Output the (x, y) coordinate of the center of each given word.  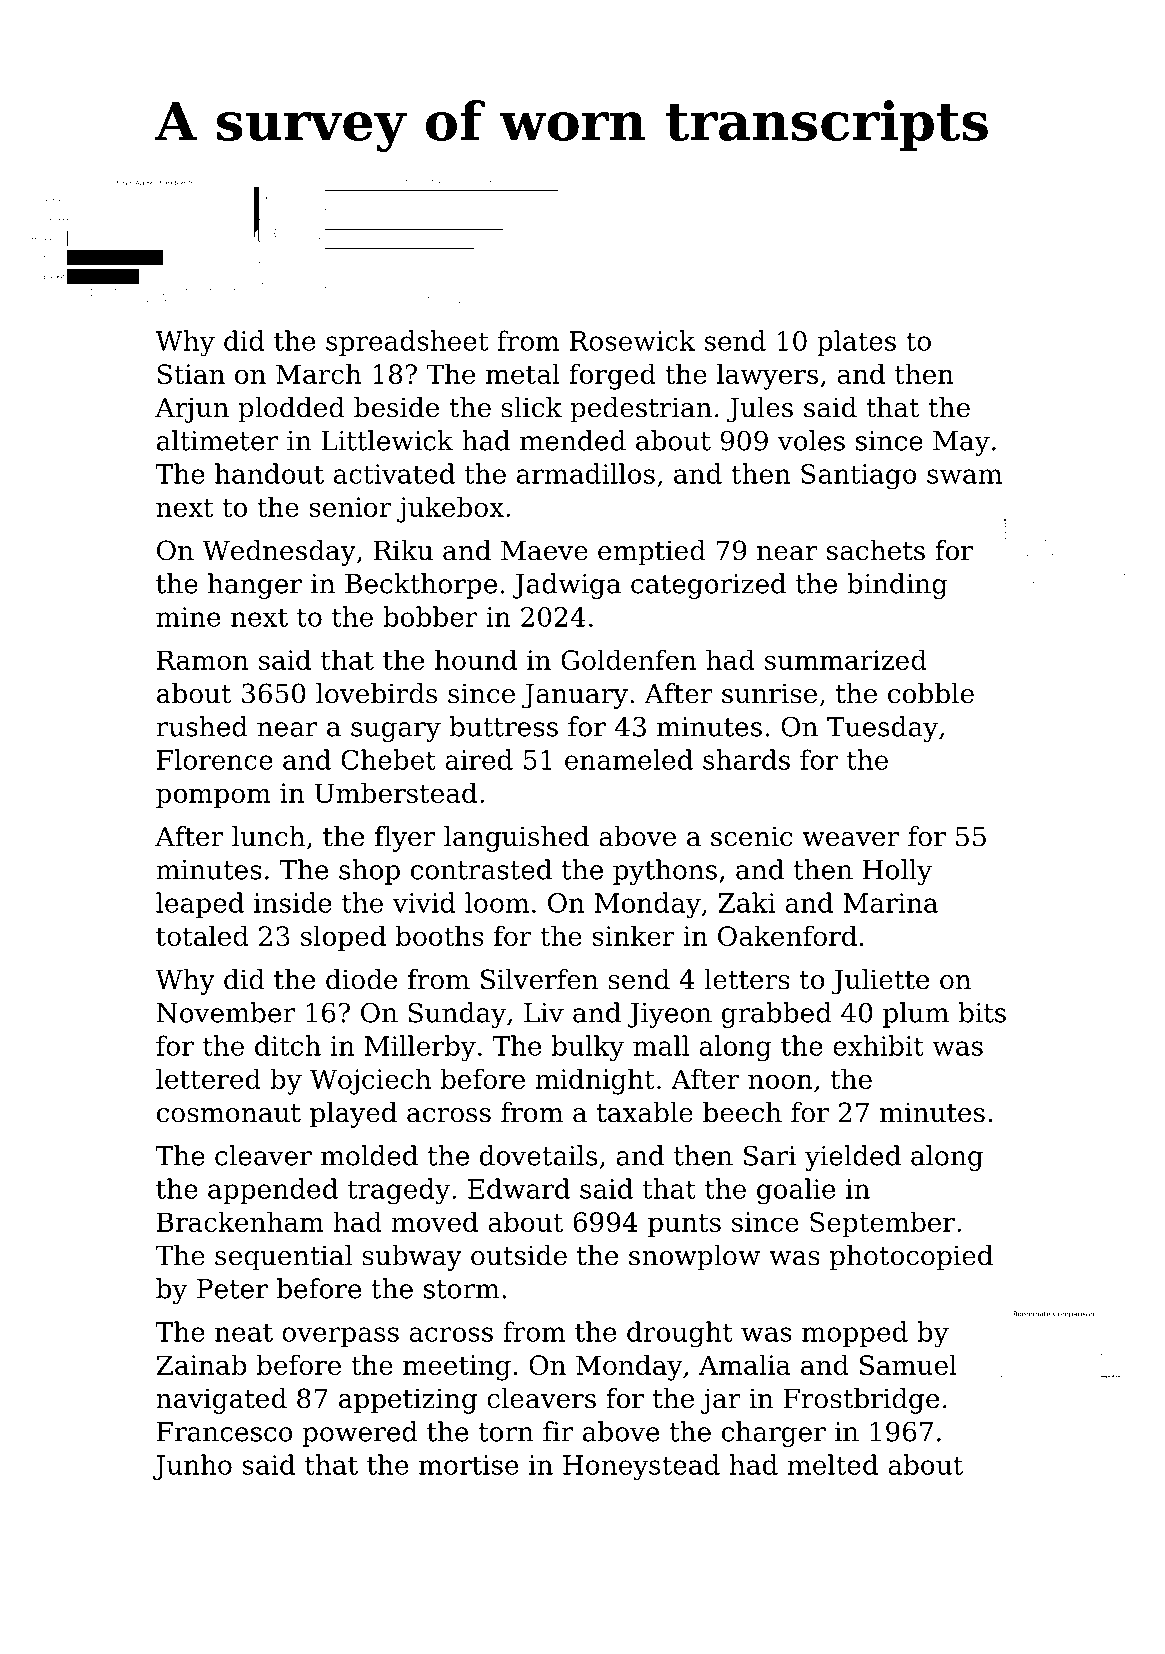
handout (269, 473)
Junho (192, 1467)
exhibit (878, 1045)
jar (721, 1401)
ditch (288, 1045)
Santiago (859, 476)
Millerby (420, 1048)
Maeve (544, 551)
